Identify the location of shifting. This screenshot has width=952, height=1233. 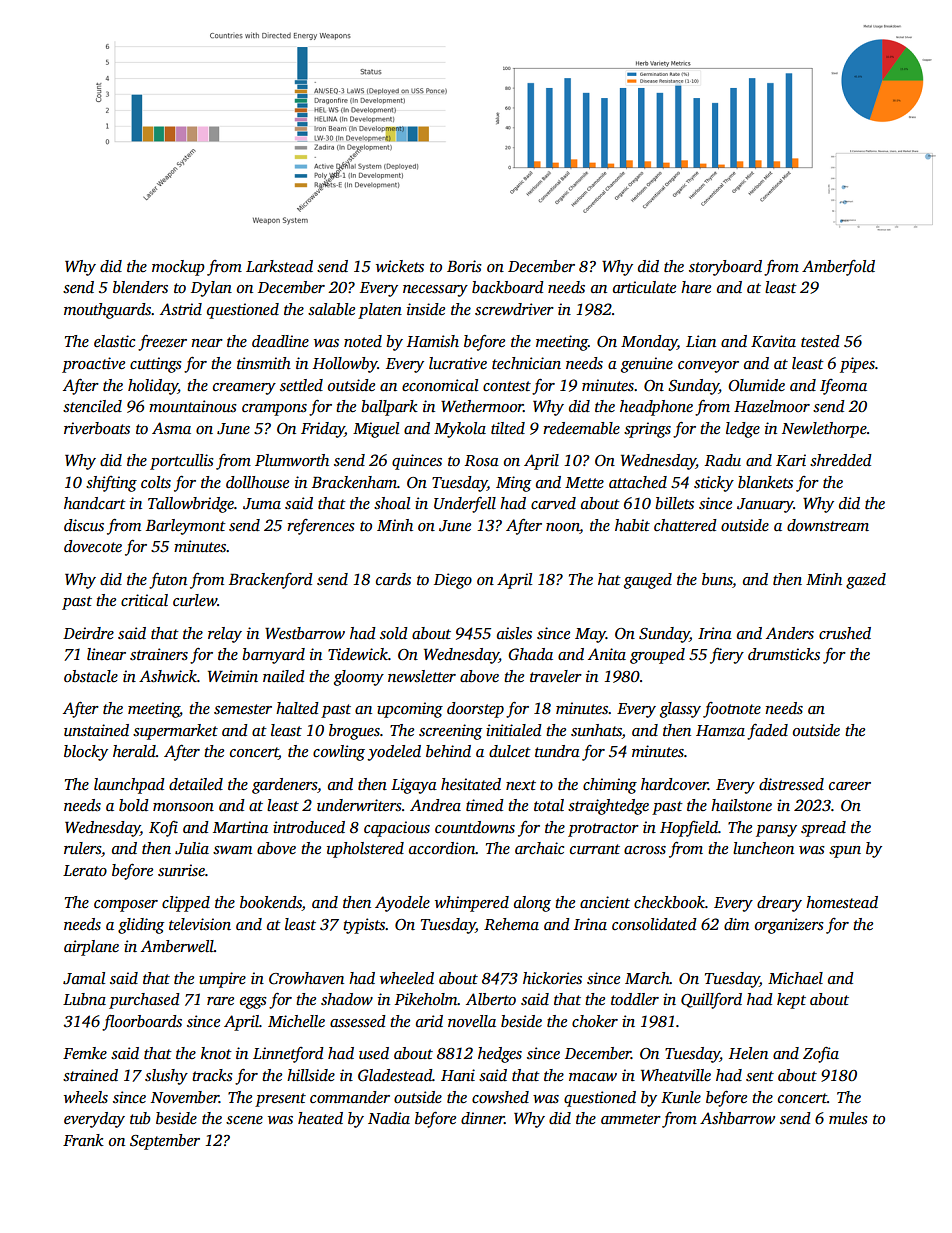
(111, 484).
